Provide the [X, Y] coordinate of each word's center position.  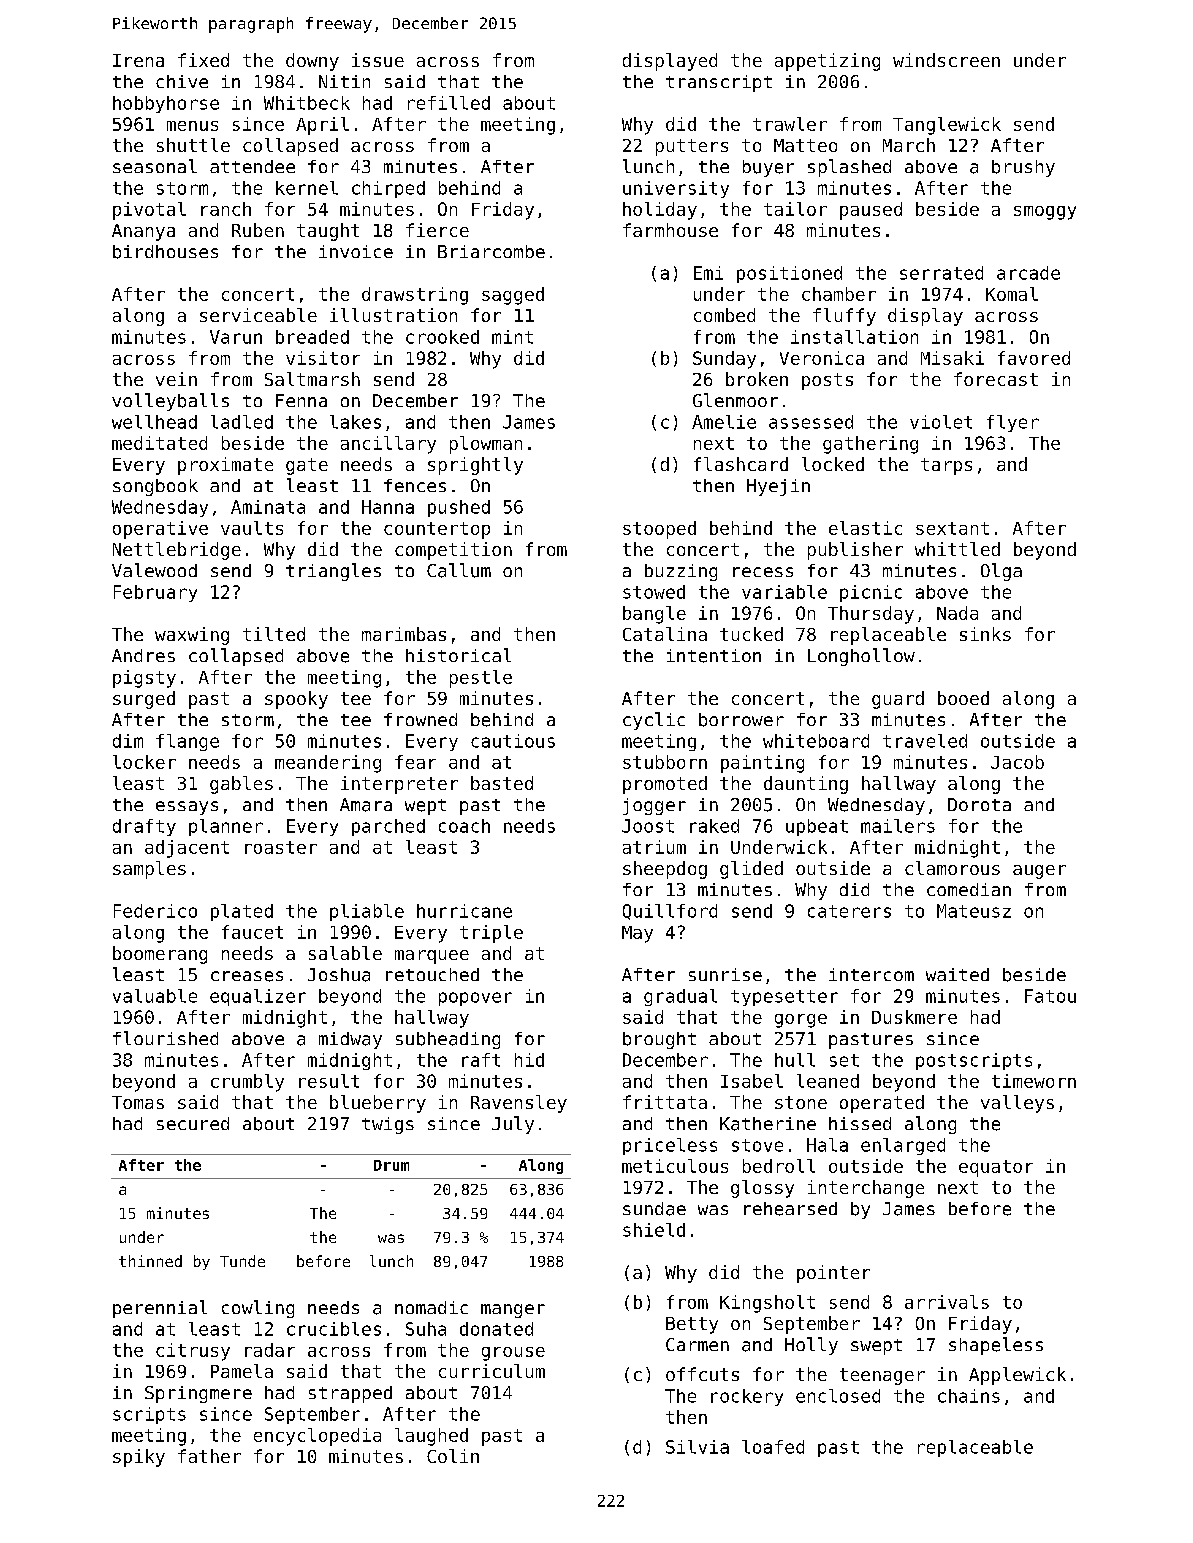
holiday [660, 211]
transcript [719, 83]
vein [176, 379]
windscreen [946, 60]
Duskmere [914, 1017]
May [637, 934]
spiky [139, 1458]
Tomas [138, 1102]
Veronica [822, 358]
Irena [138, 60]
